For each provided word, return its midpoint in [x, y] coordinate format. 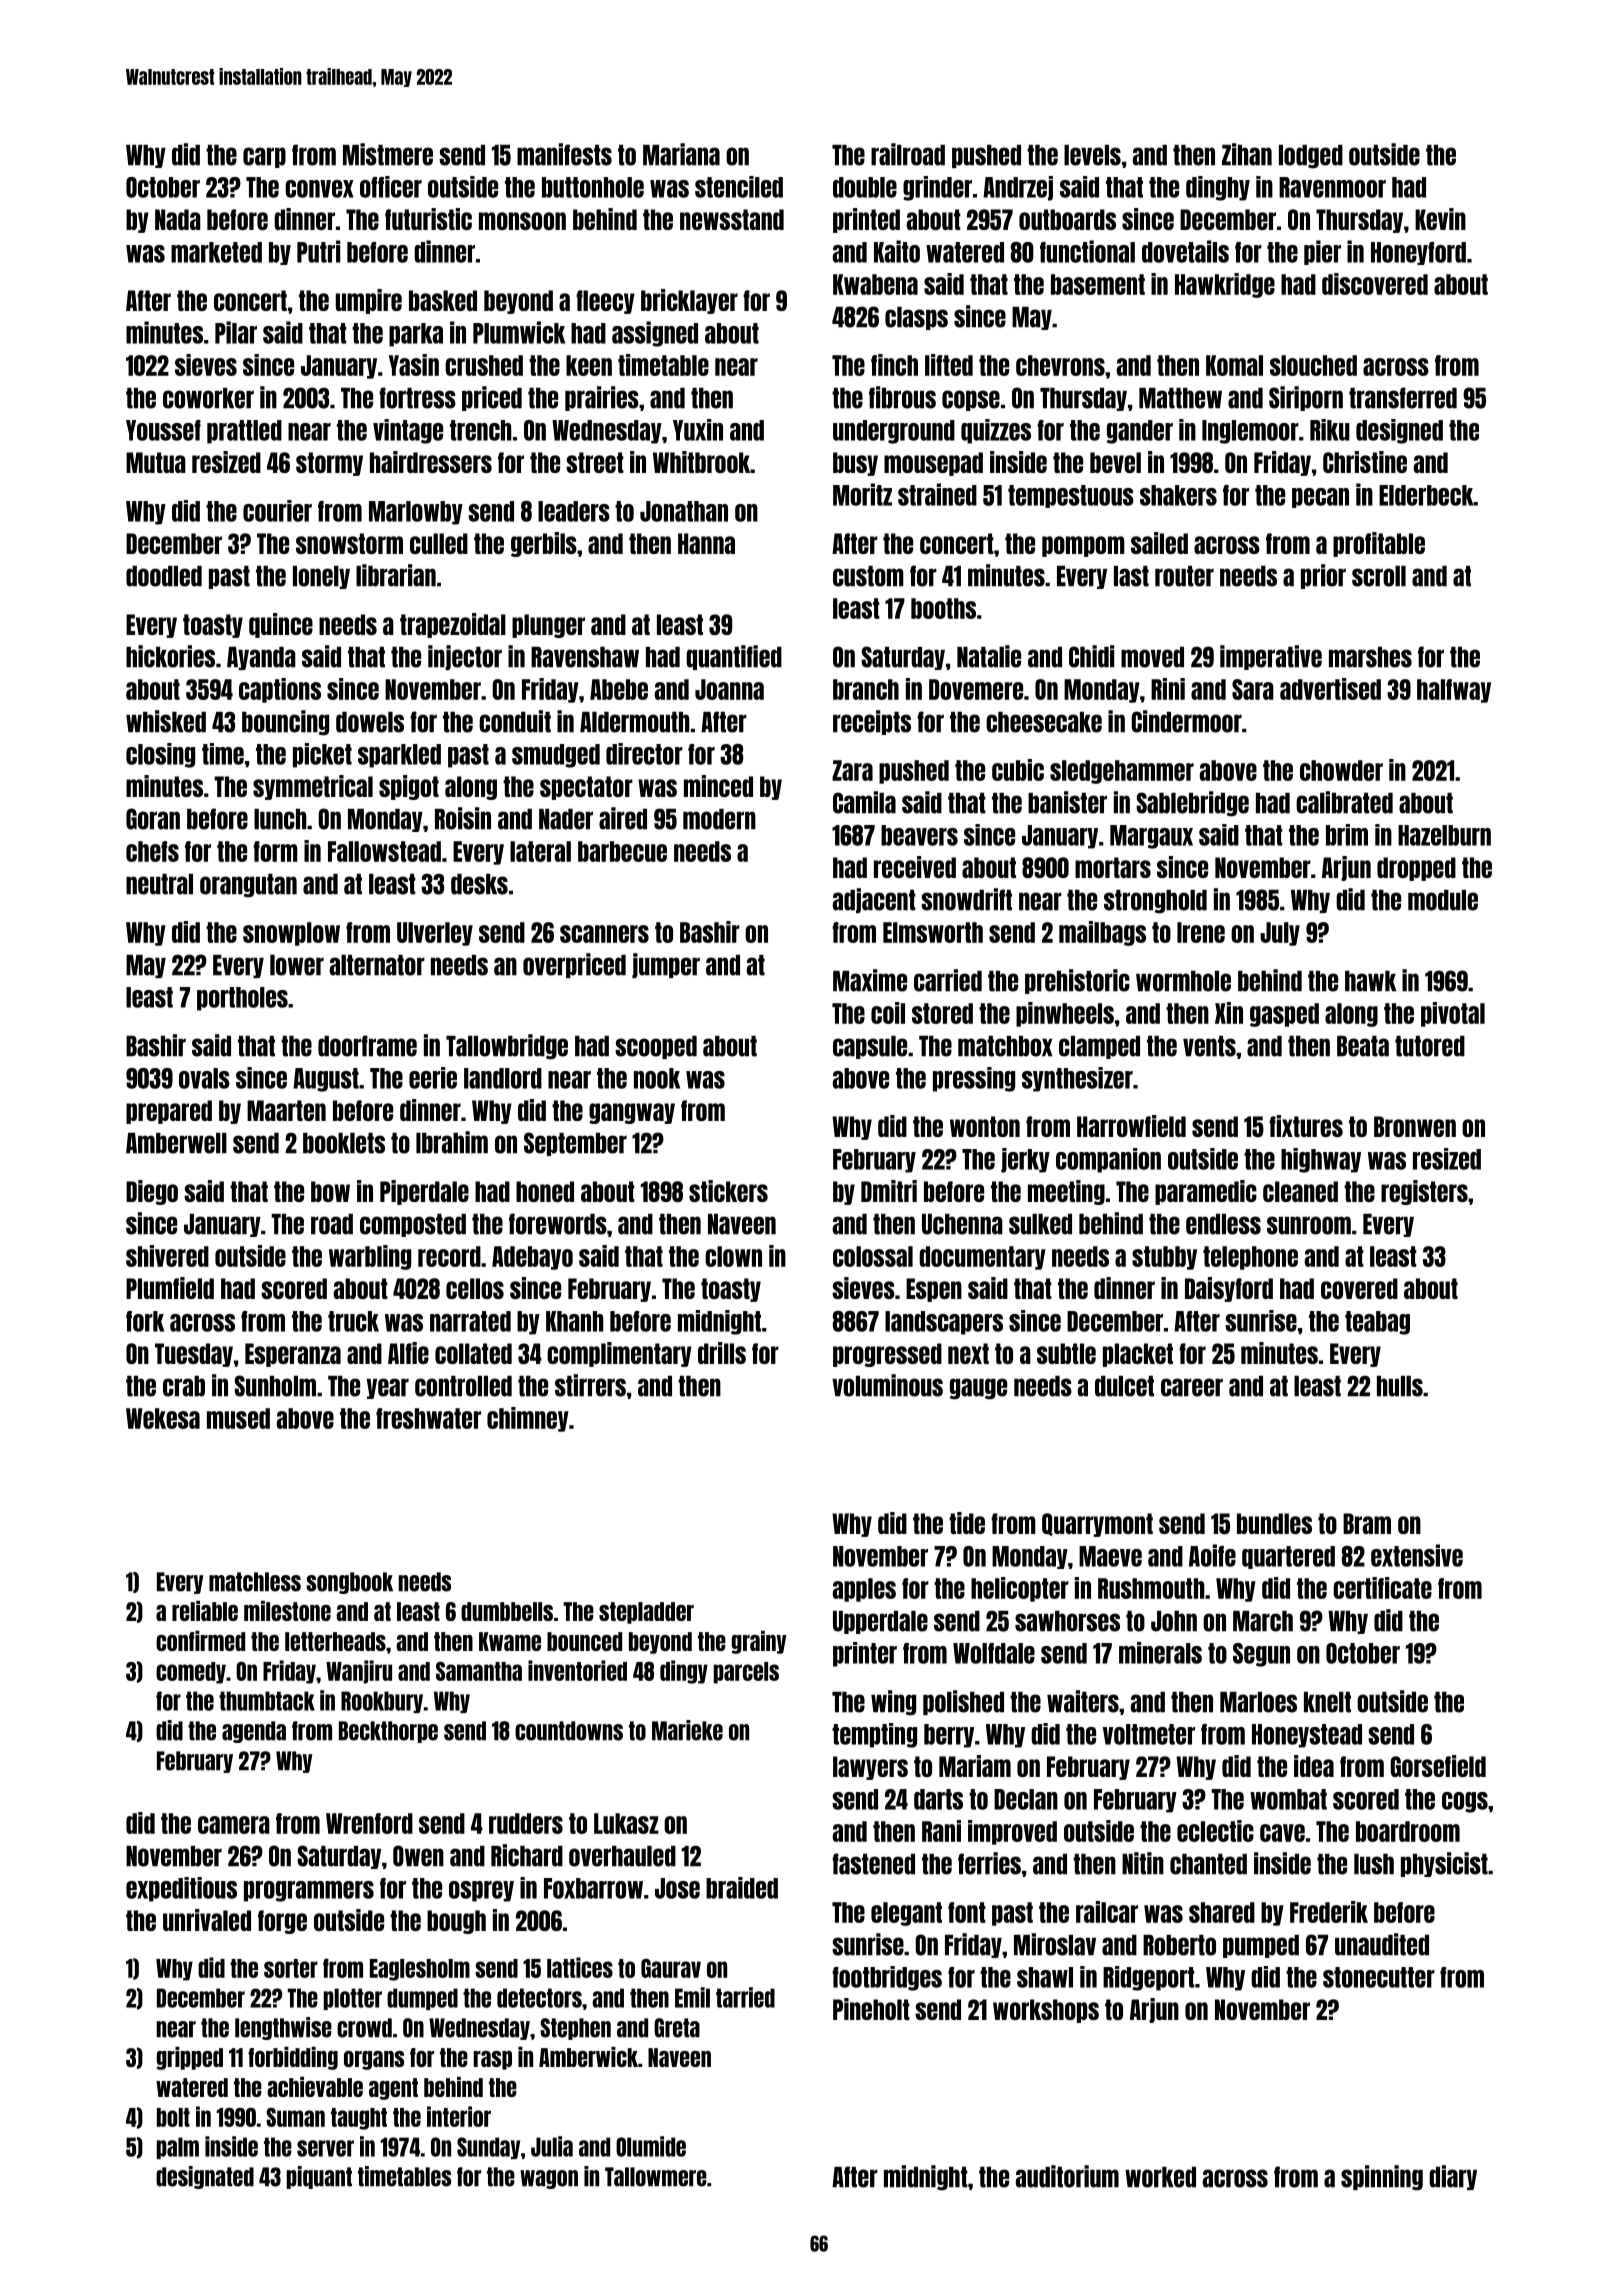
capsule [870, 1047]
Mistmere [388, 154]
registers [1424, 1192]
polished [963, 1702]
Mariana [681, 154]
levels [1092, 155]
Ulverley [435, 934]
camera [234, 1825]
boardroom [1408, 1831]
